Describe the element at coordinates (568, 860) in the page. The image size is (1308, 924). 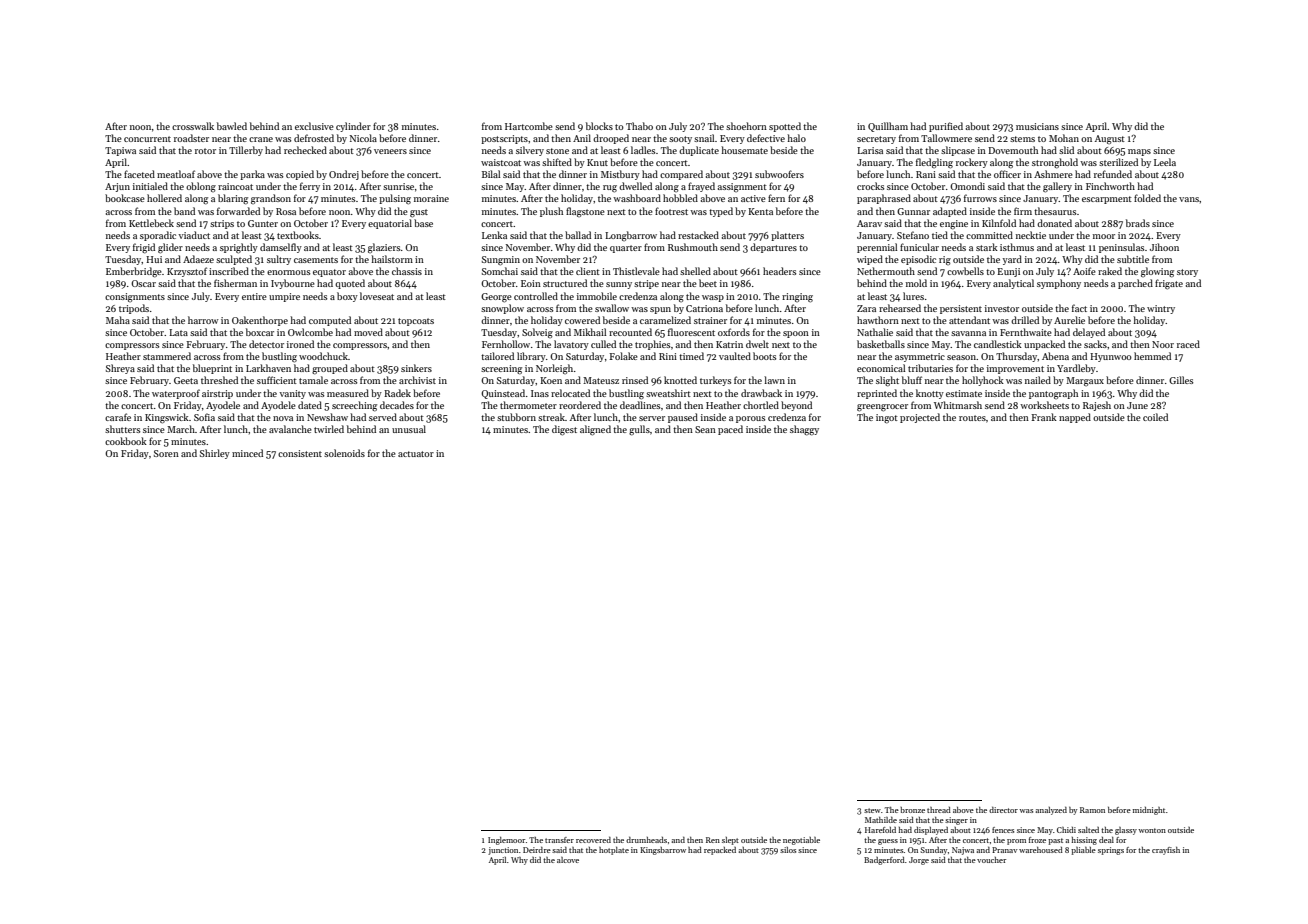
I see `alcove` at that location.
